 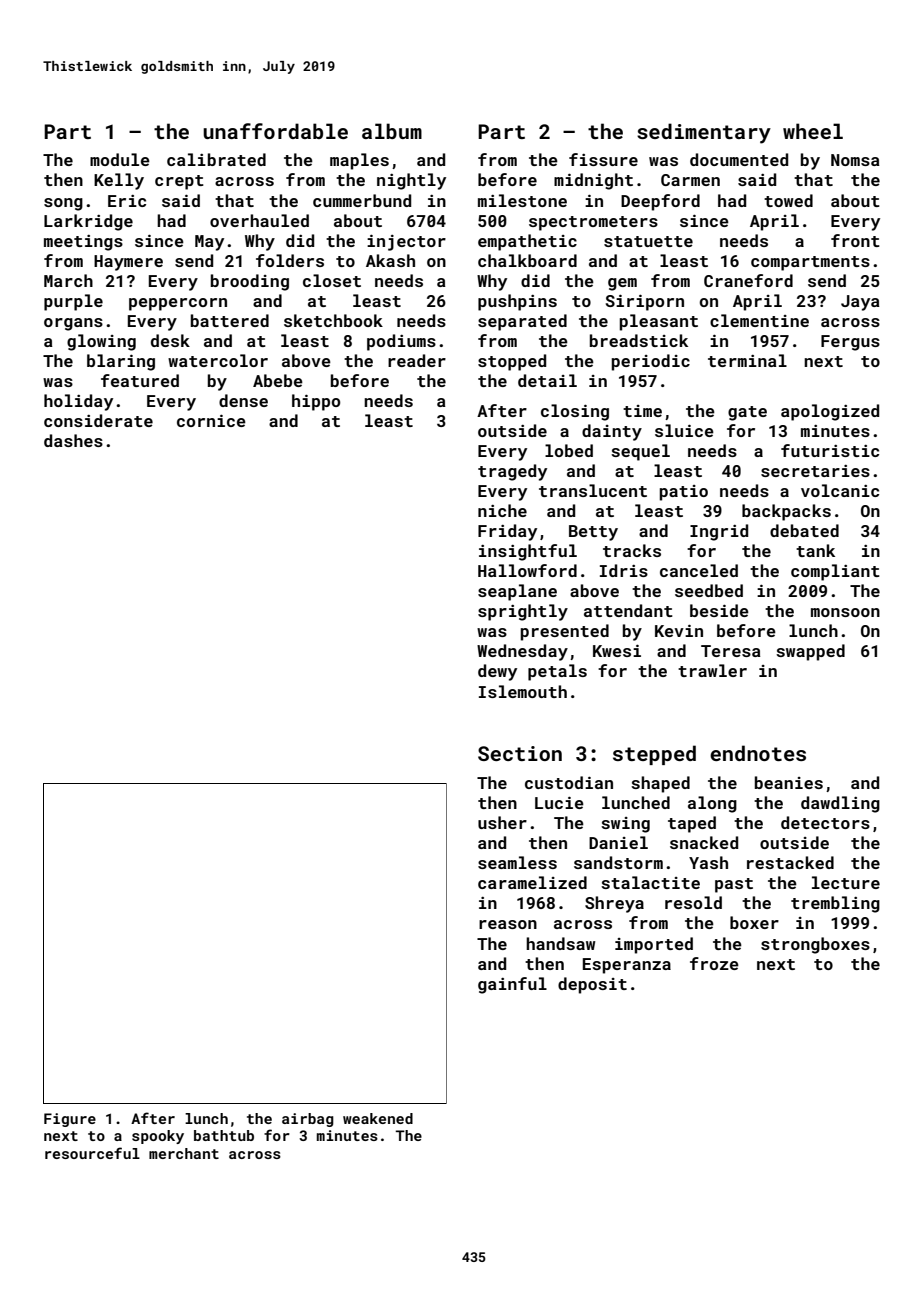 I want to click on Figure, so click(x=70, y=1120).
